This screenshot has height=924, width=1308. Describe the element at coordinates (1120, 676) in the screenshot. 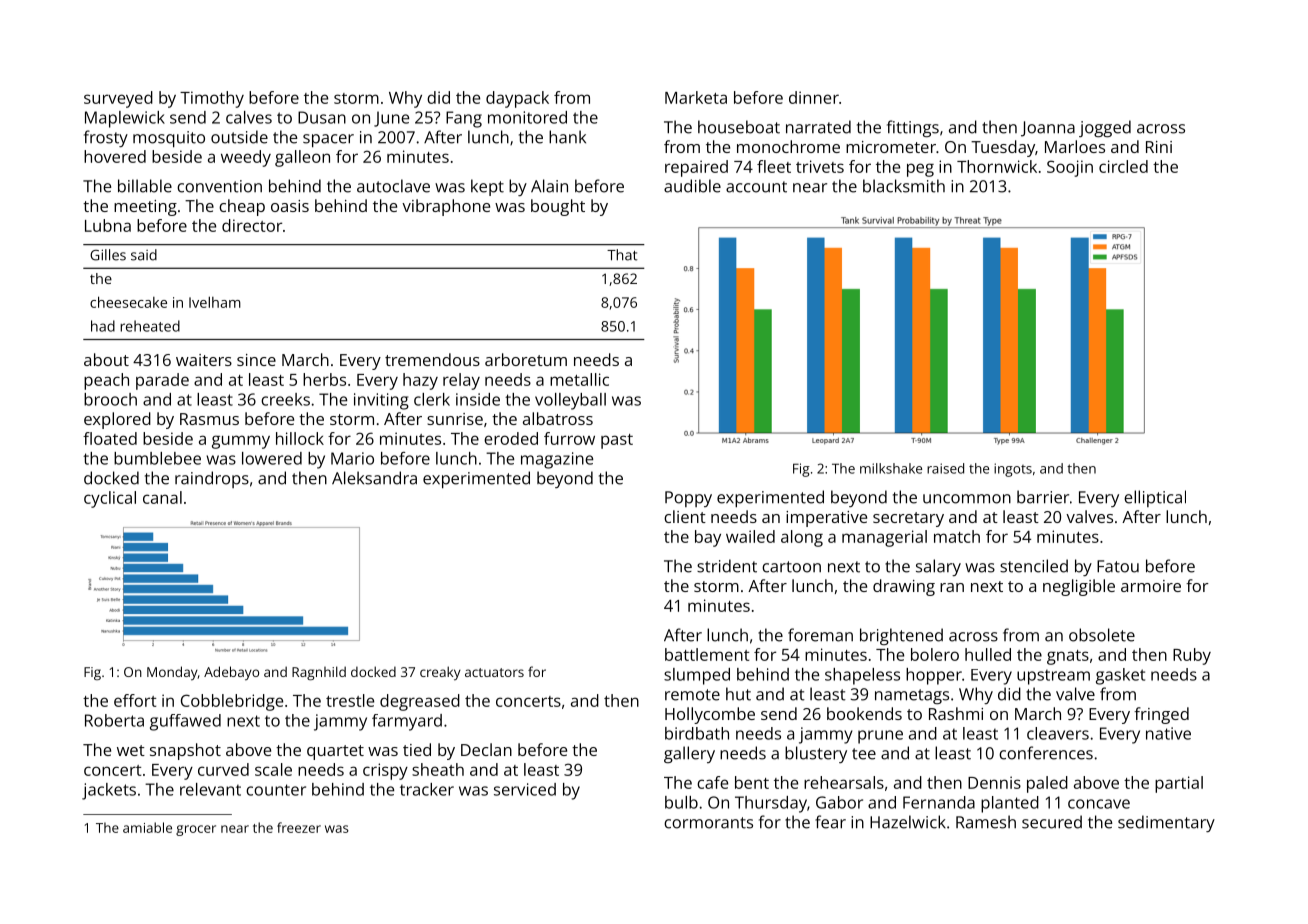

I see `gasket` at that location.
